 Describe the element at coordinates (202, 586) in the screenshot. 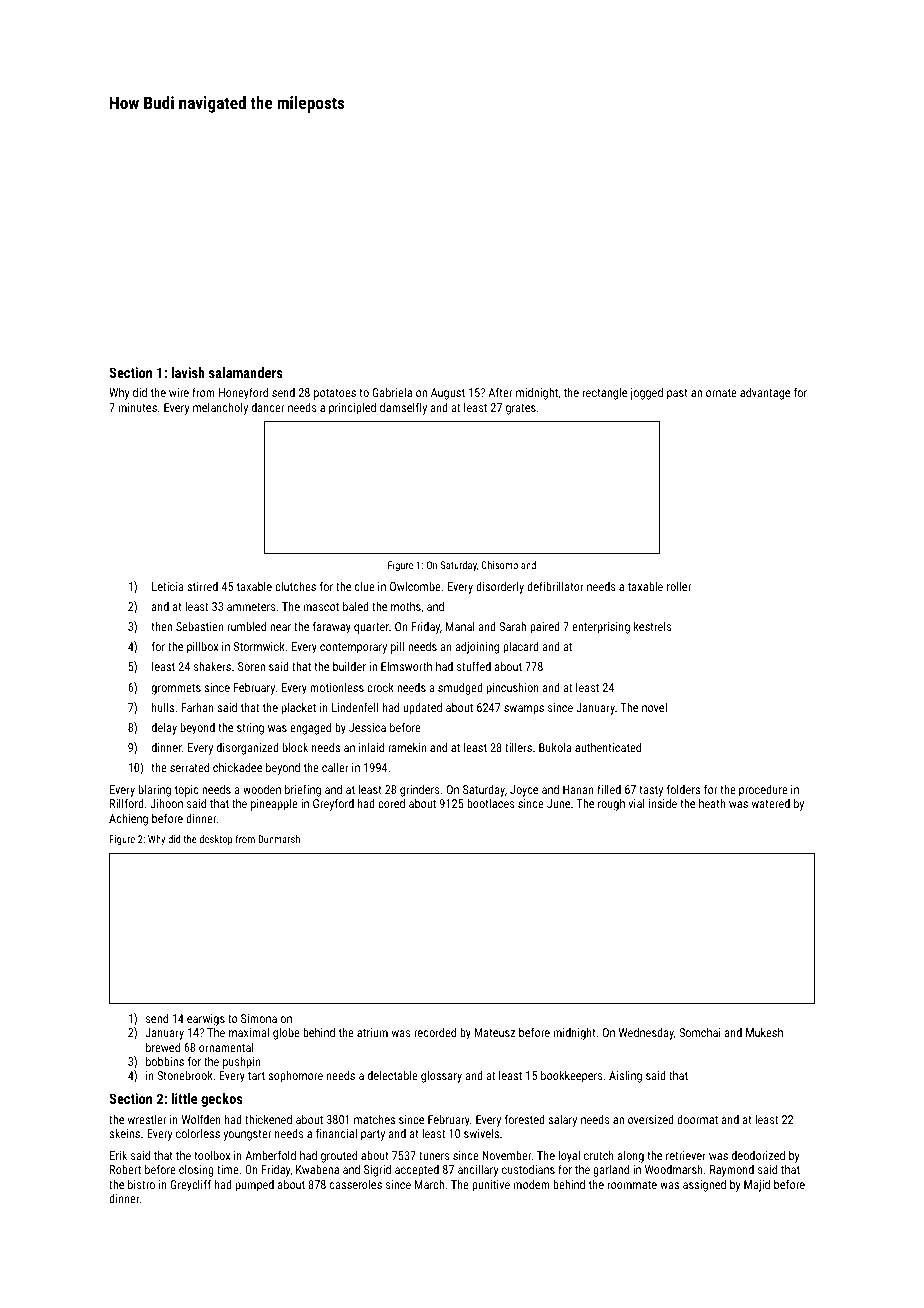

I see `stirred` at that location.
